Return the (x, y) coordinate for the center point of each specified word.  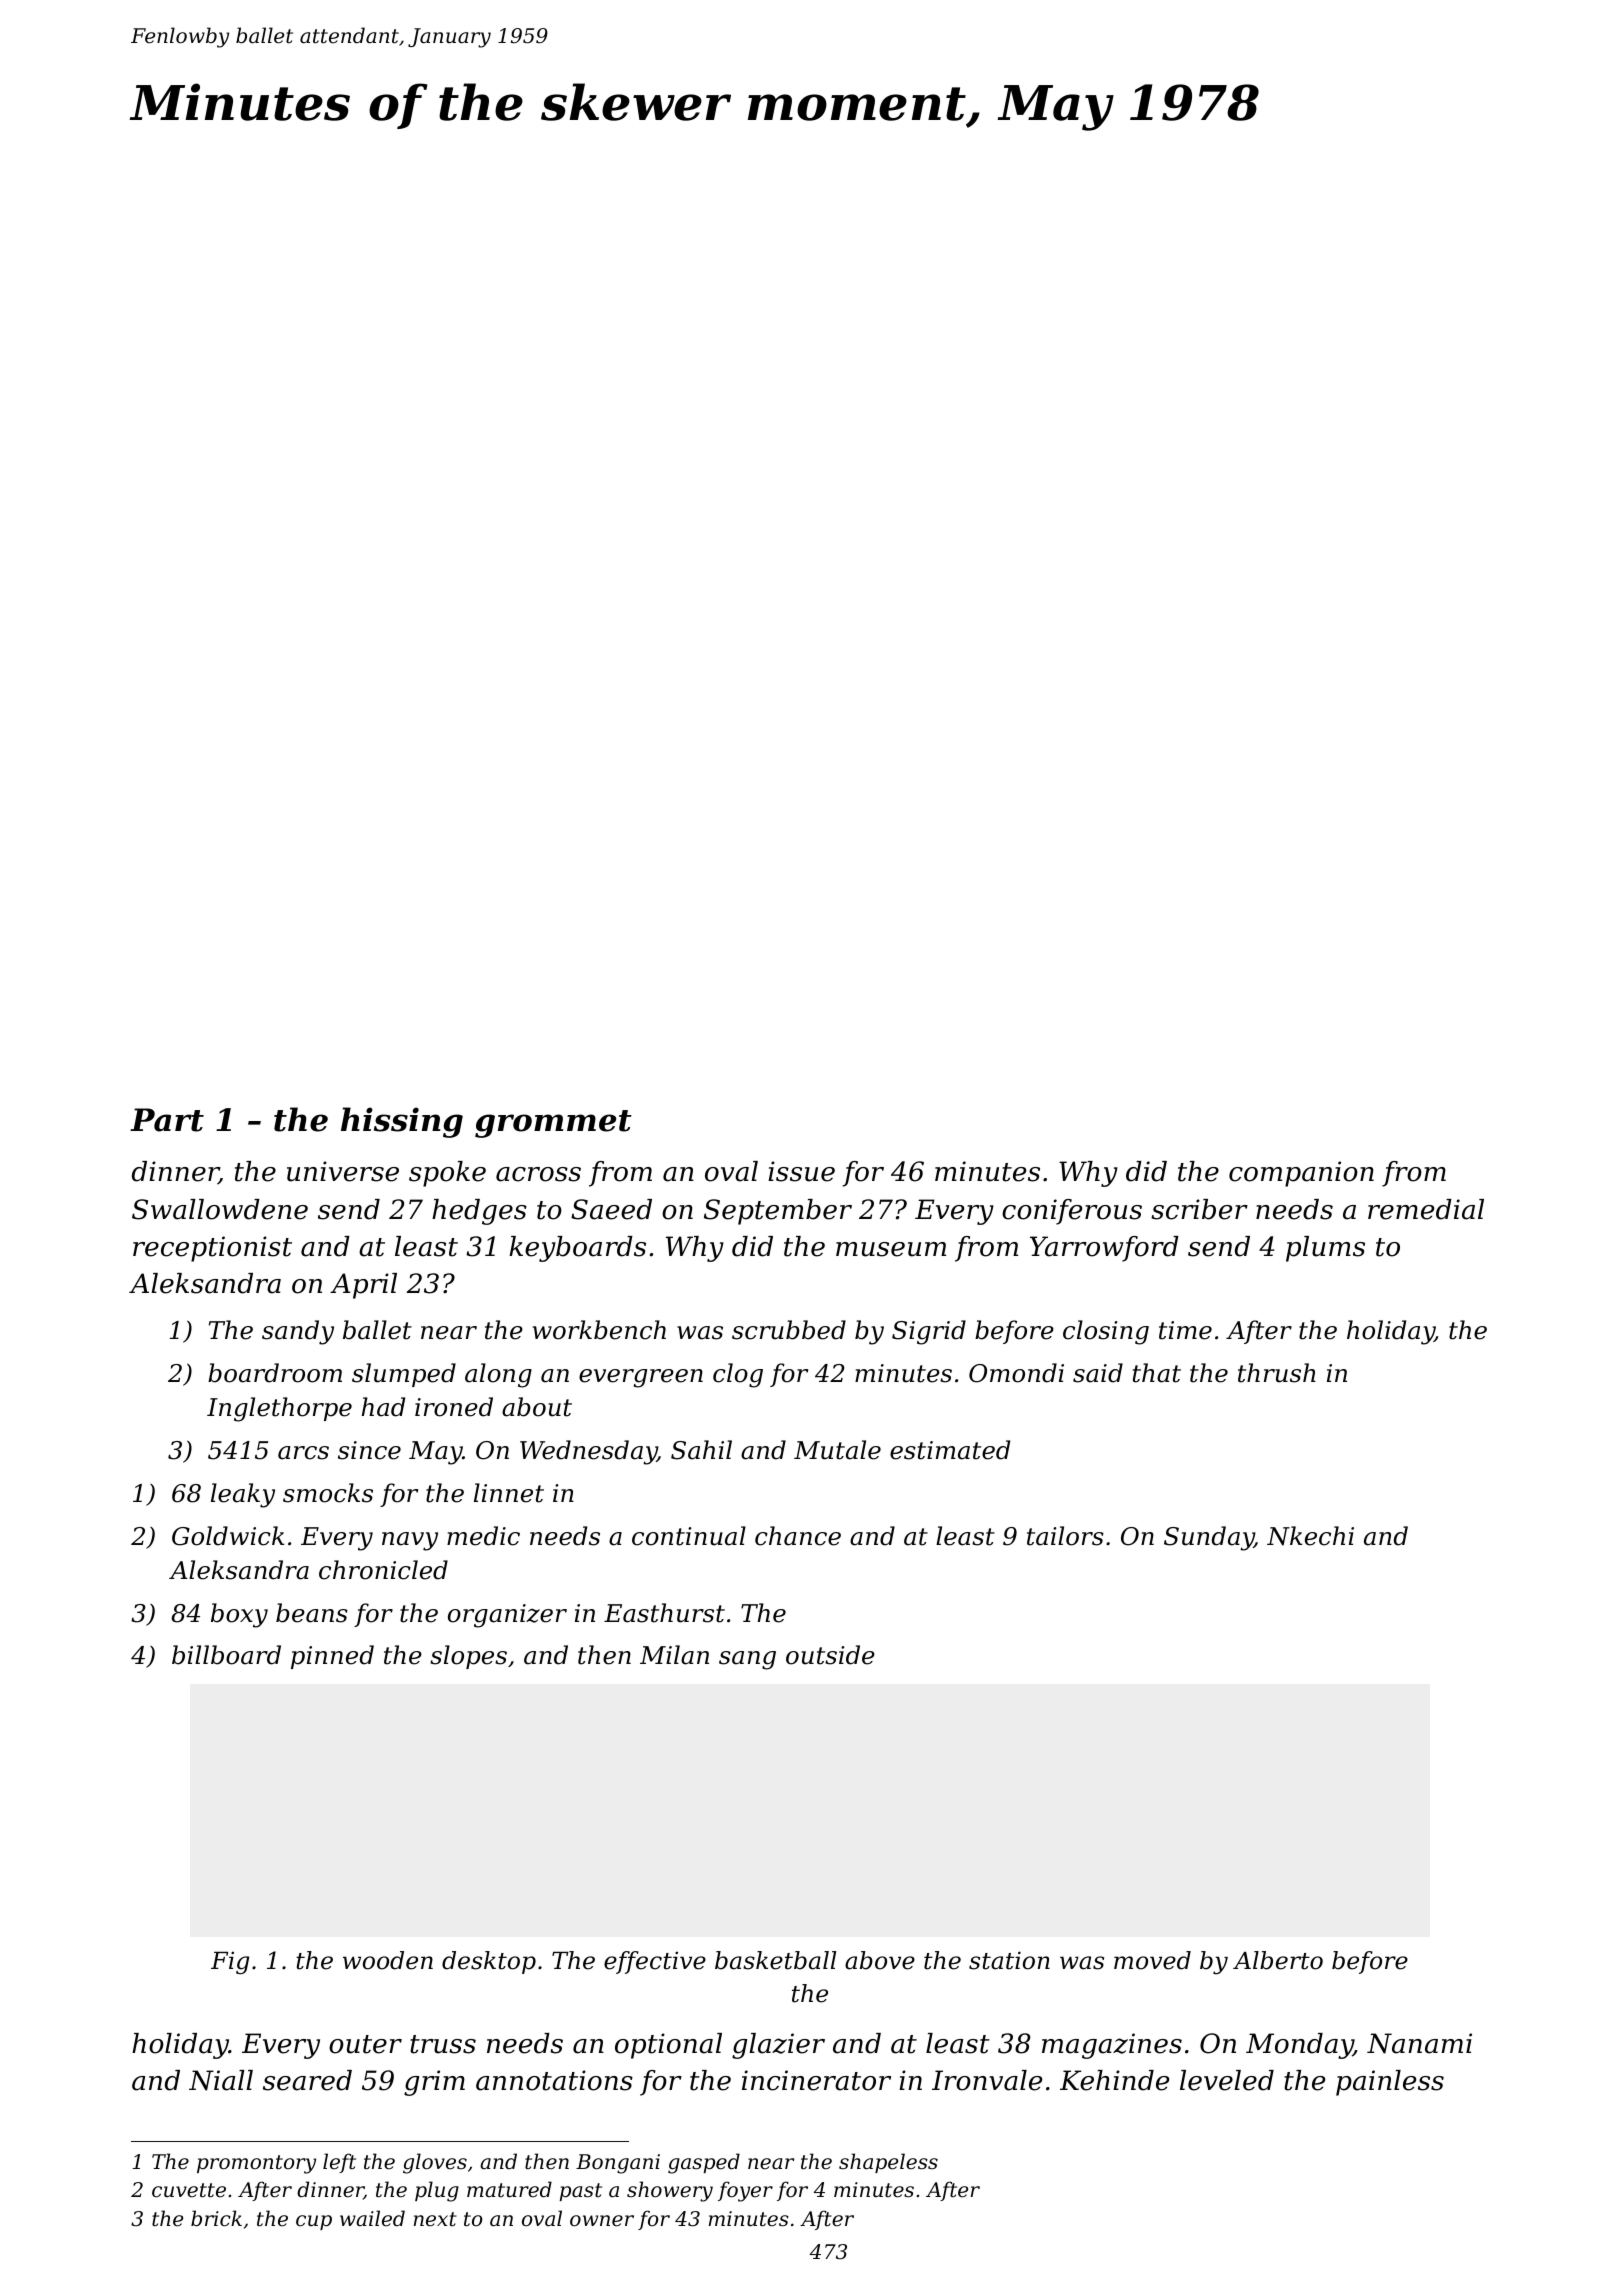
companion (1301, 1174)
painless (1390, 2083)
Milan (674, 1655)
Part (167, 1120)
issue (801, 1171)
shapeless (888, 2163)
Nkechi (1310, 1536)
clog (738, 1375)
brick (216, 2218)
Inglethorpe (279, 1409)
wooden (388, 1960)
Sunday (1209, 1538)
